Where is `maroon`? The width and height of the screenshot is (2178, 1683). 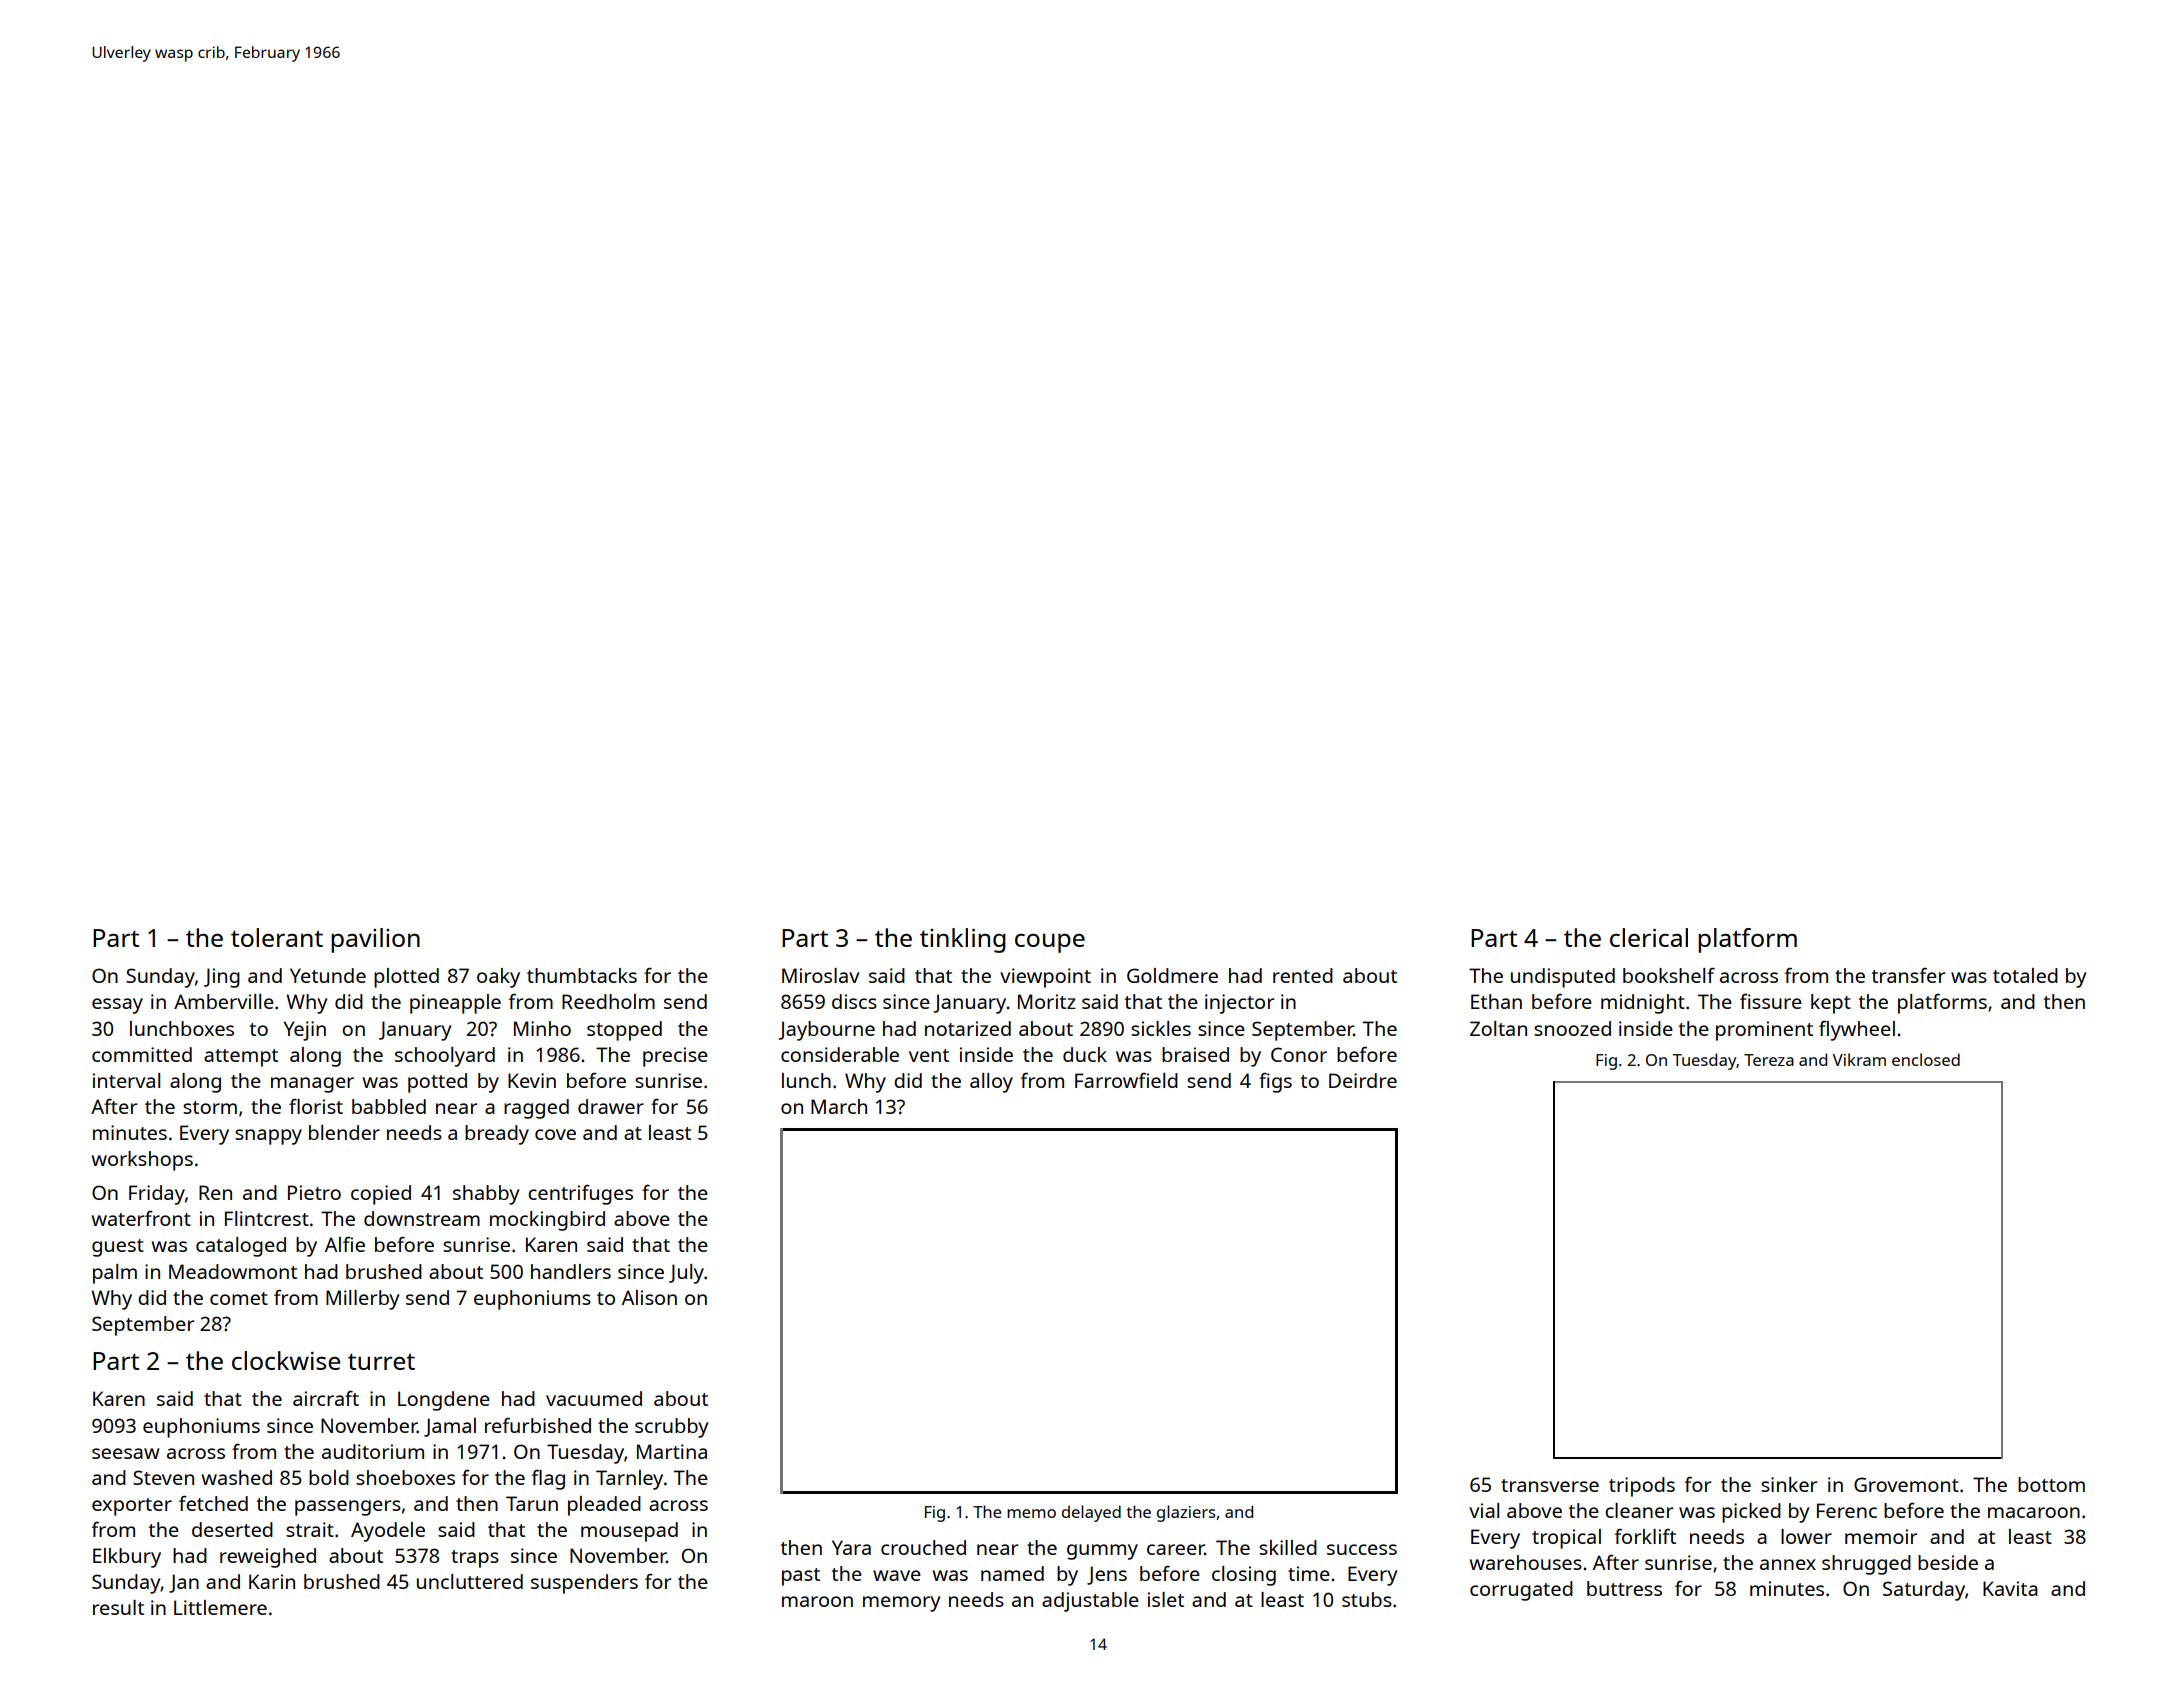
maroon is located at coordinates (817, 1601).
